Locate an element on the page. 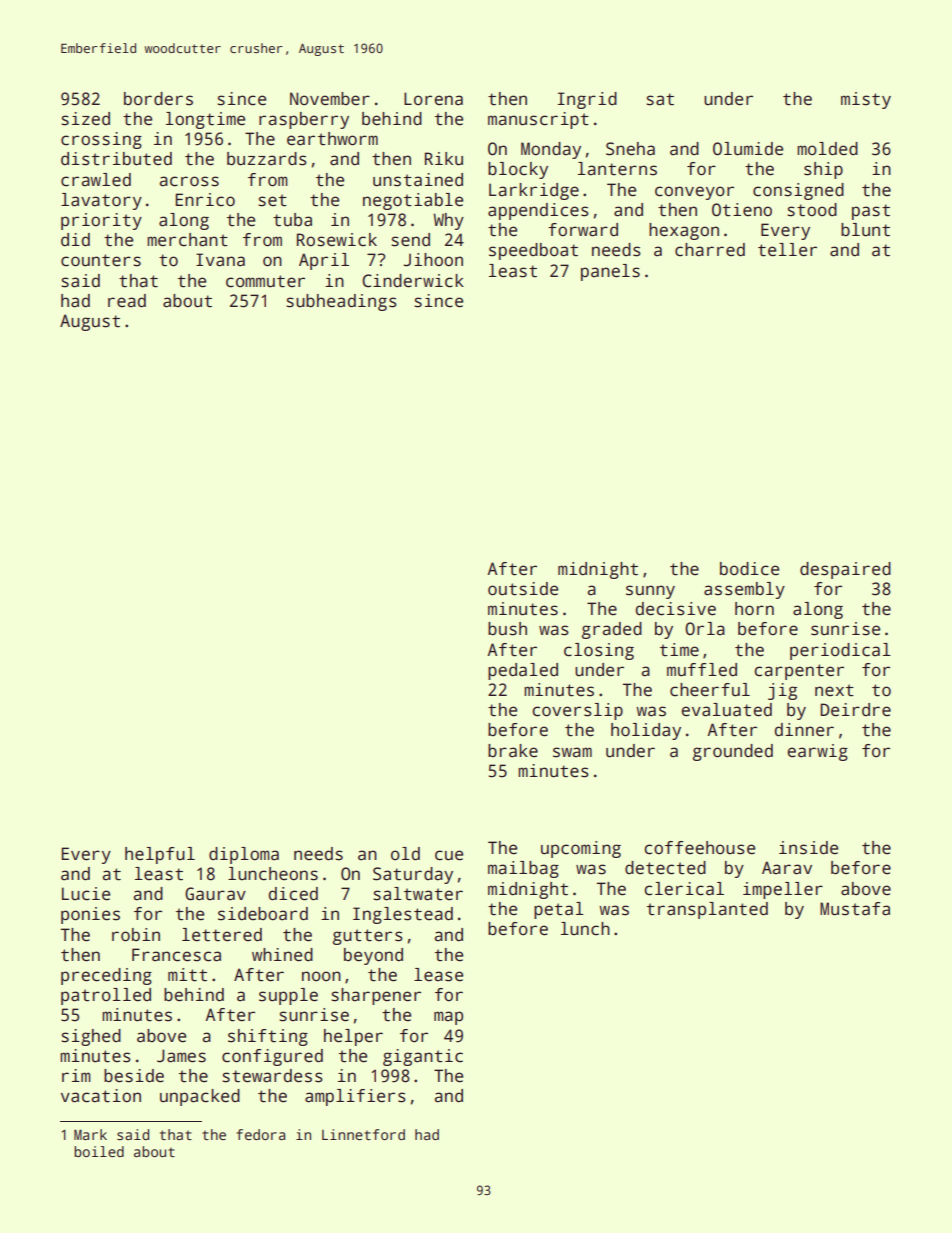  Linnetford is located at coordinates (363, 1134).
